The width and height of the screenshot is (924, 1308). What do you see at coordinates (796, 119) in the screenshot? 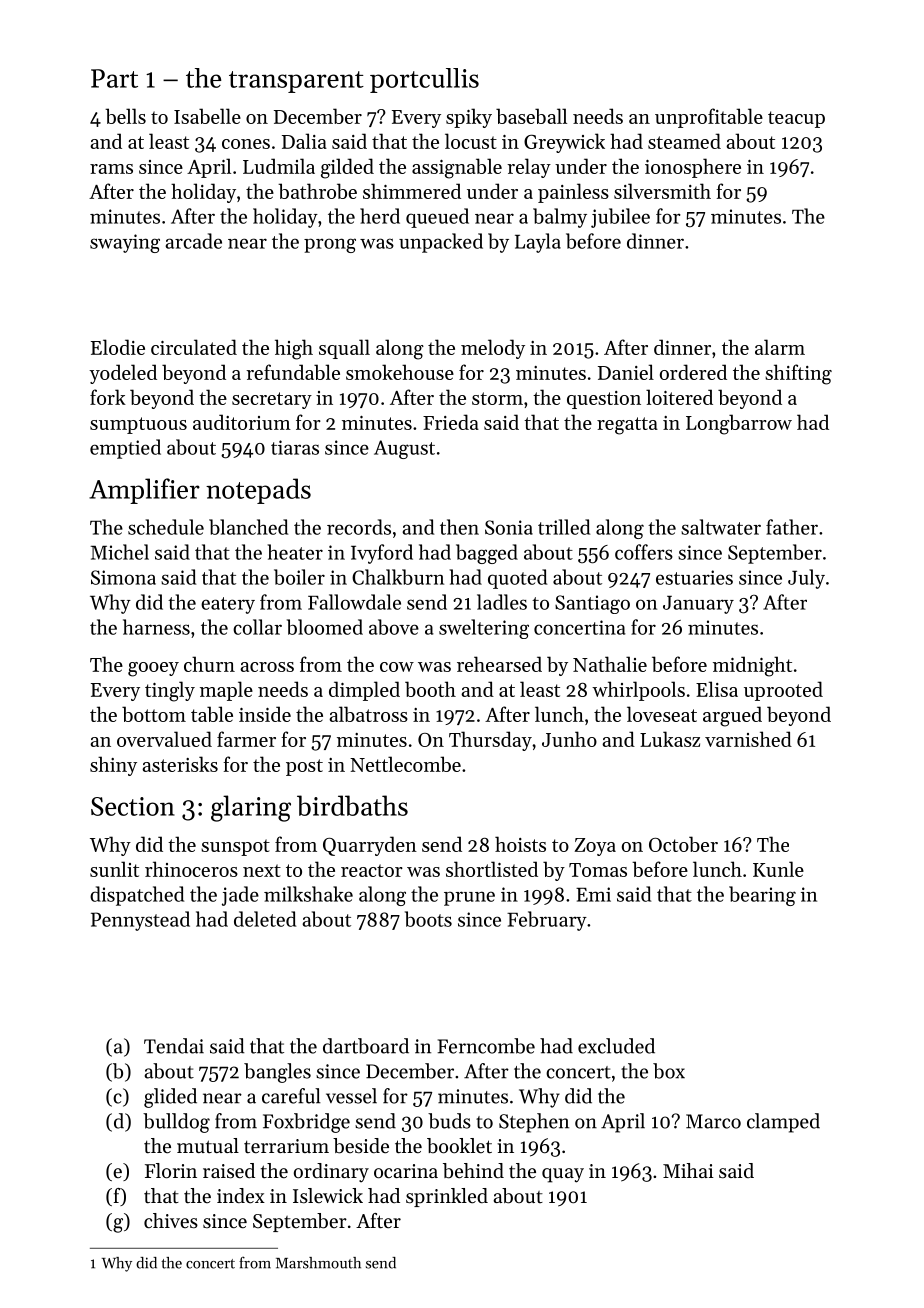
I see `teacup` at bounding box center [796, 119].
